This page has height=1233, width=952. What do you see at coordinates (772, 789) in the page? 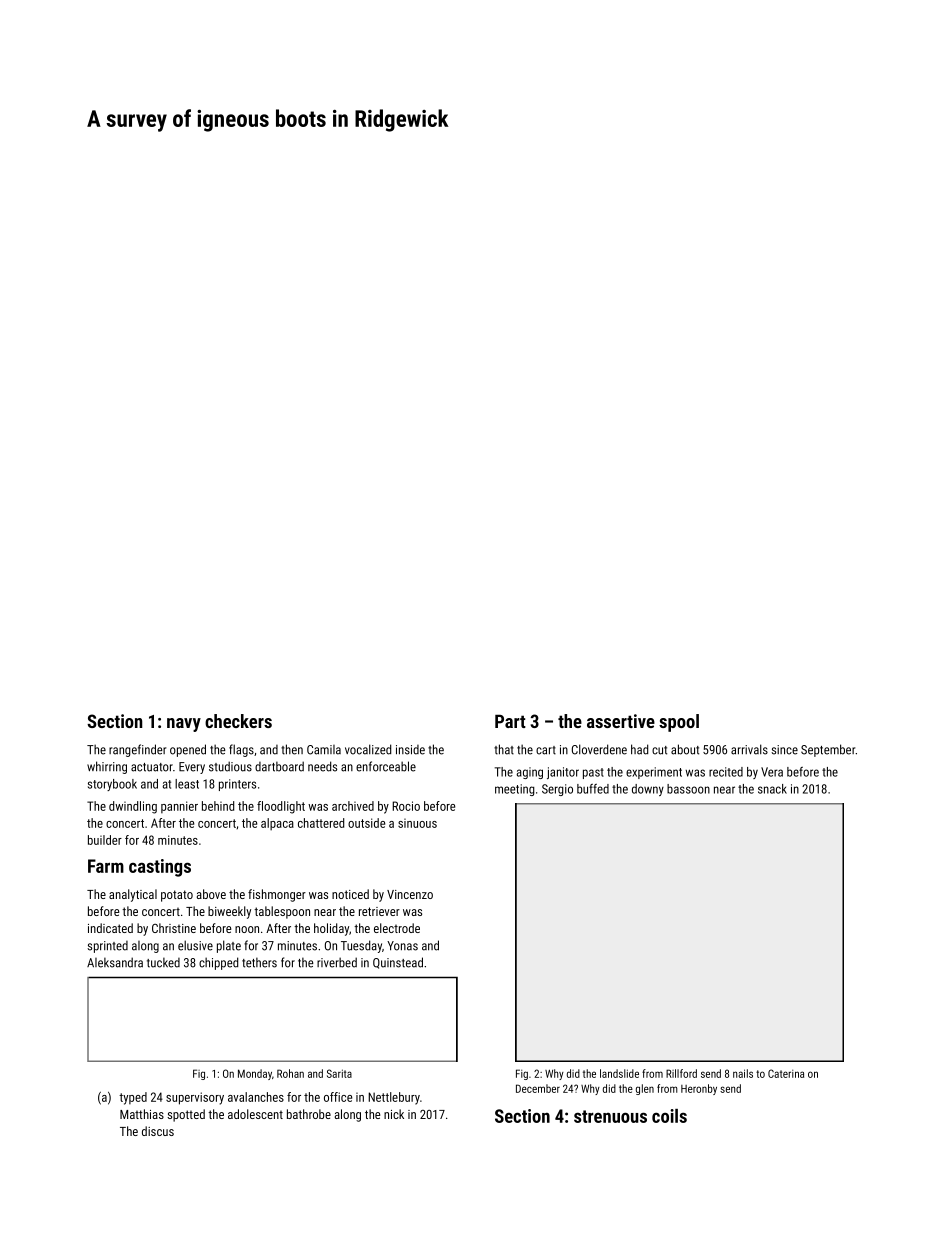
I see `snack` at bounding box center [772, 789].
